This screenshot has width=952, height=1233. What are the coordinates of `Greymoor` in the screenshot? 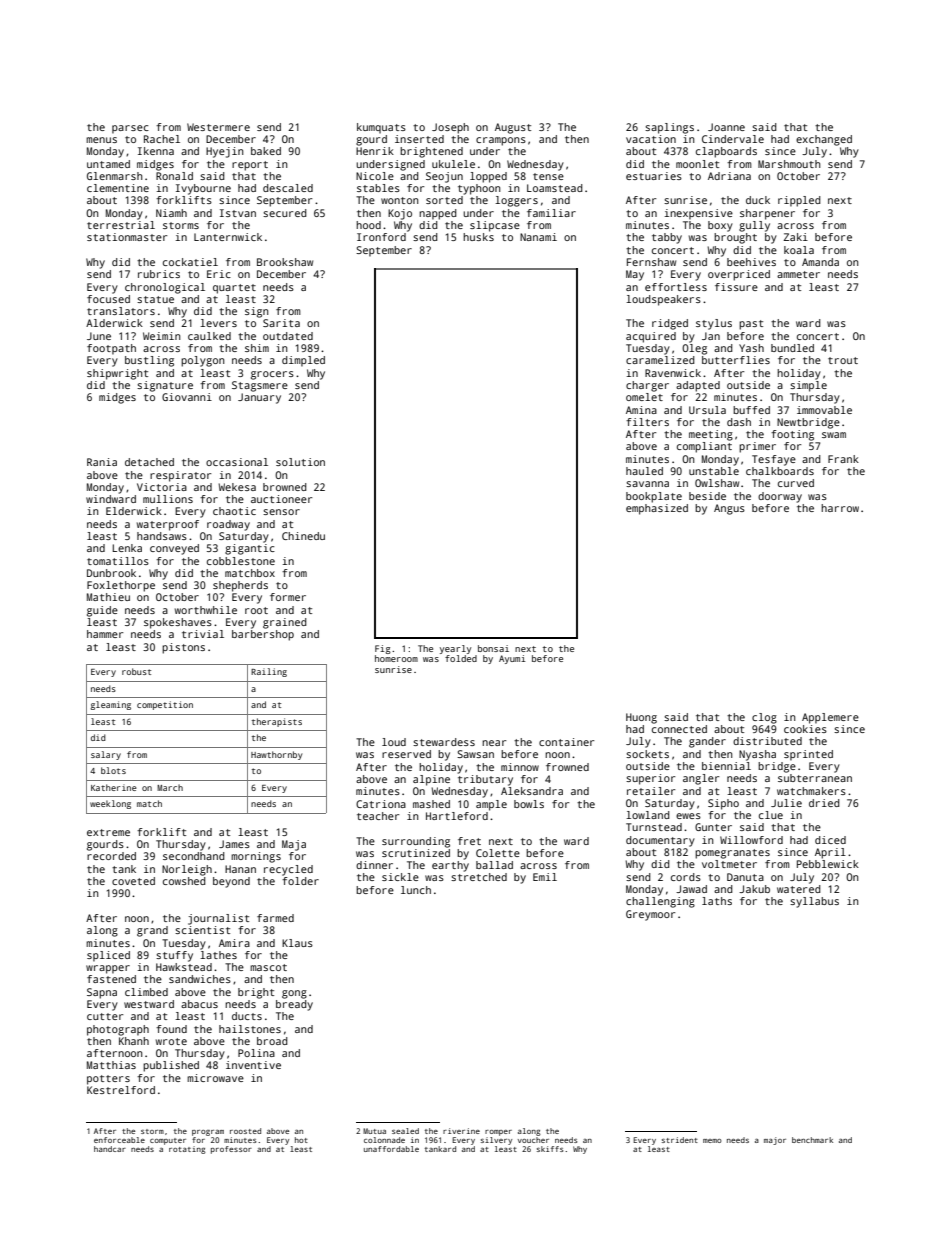 It's located at (650, 915).
